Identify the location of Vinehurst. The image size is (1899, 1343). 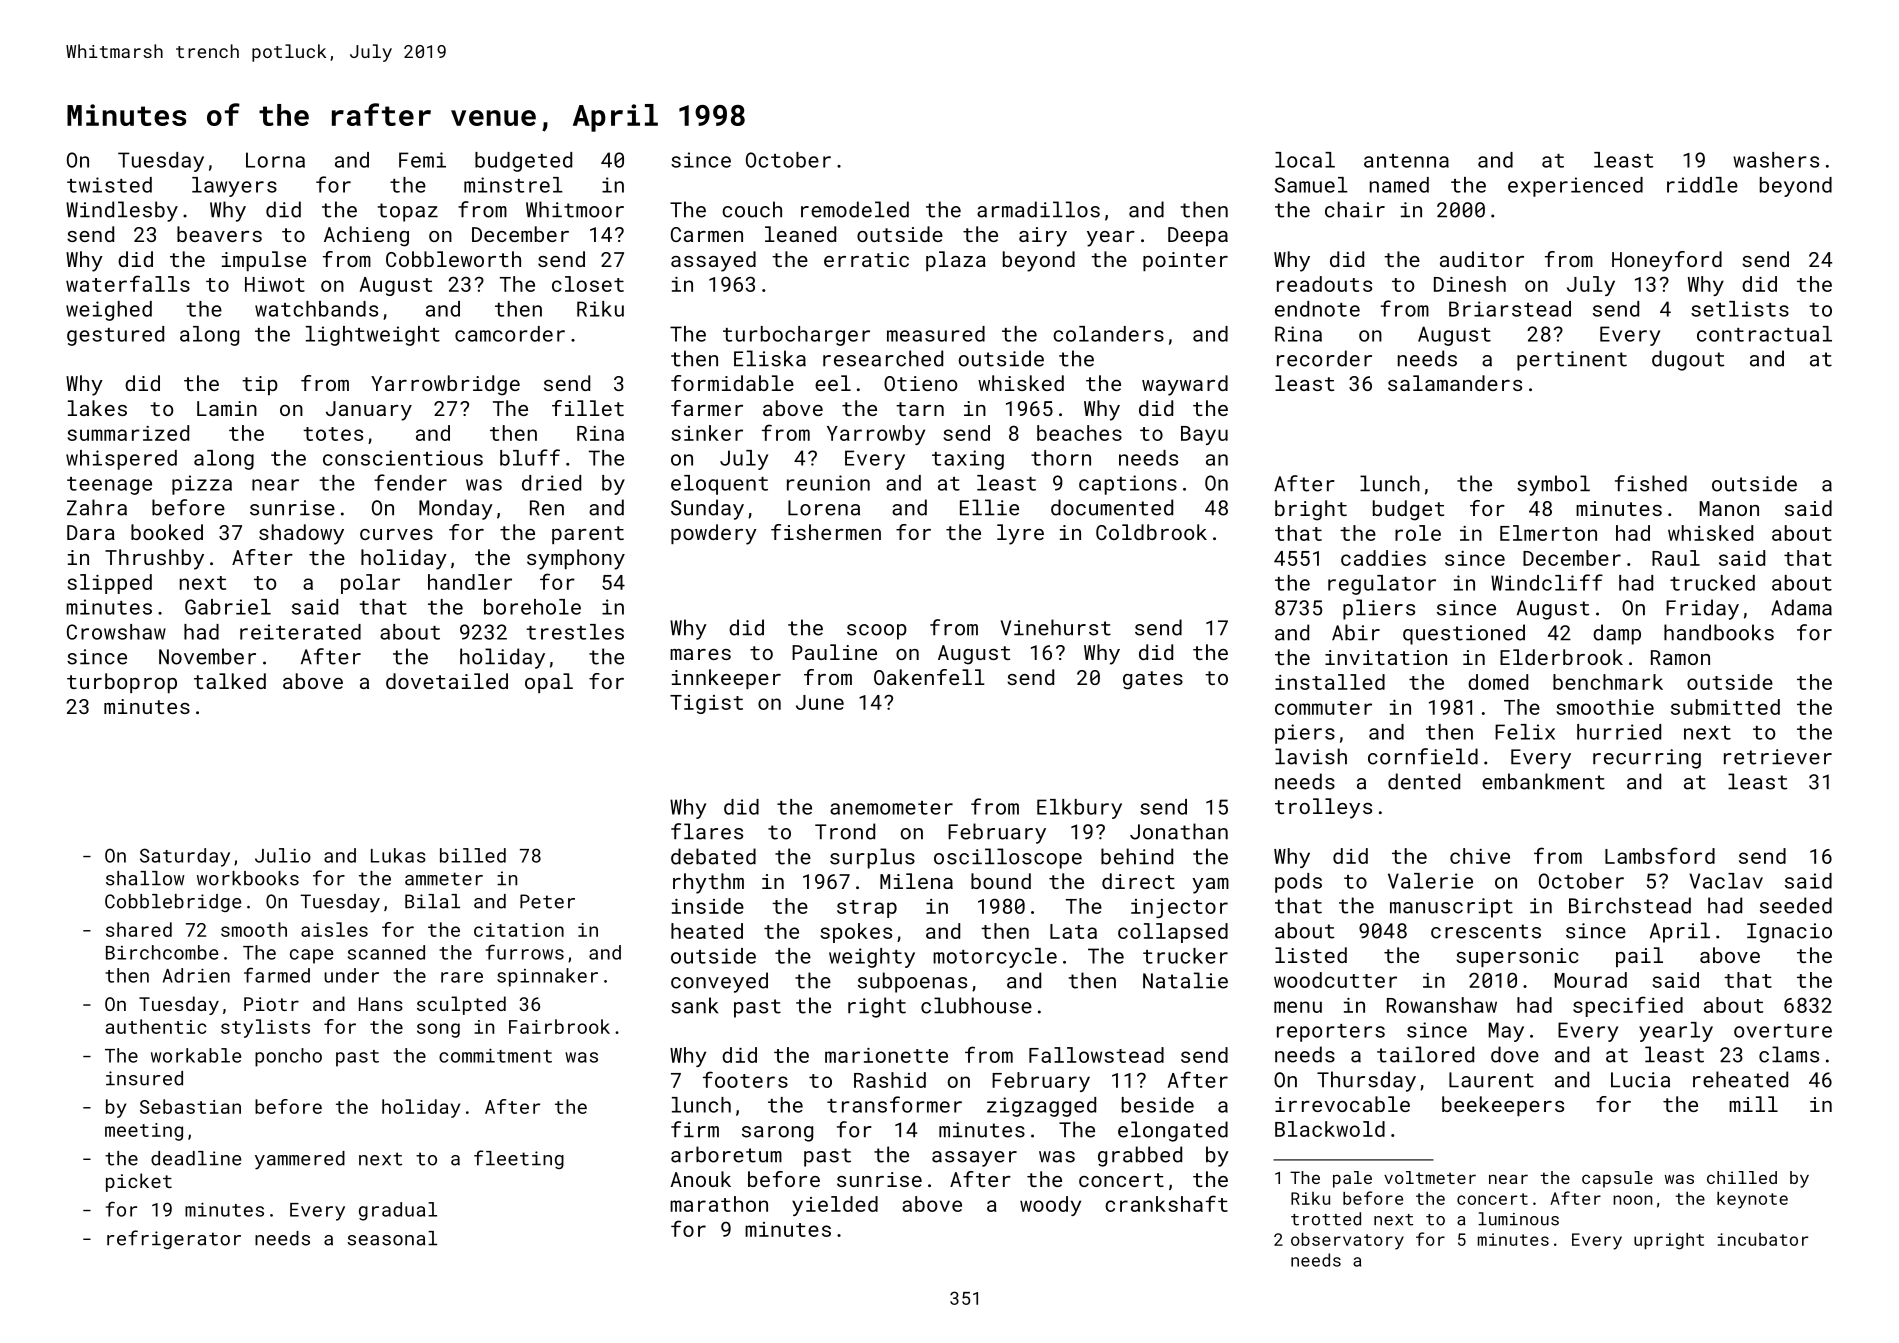
(1055, 627).
